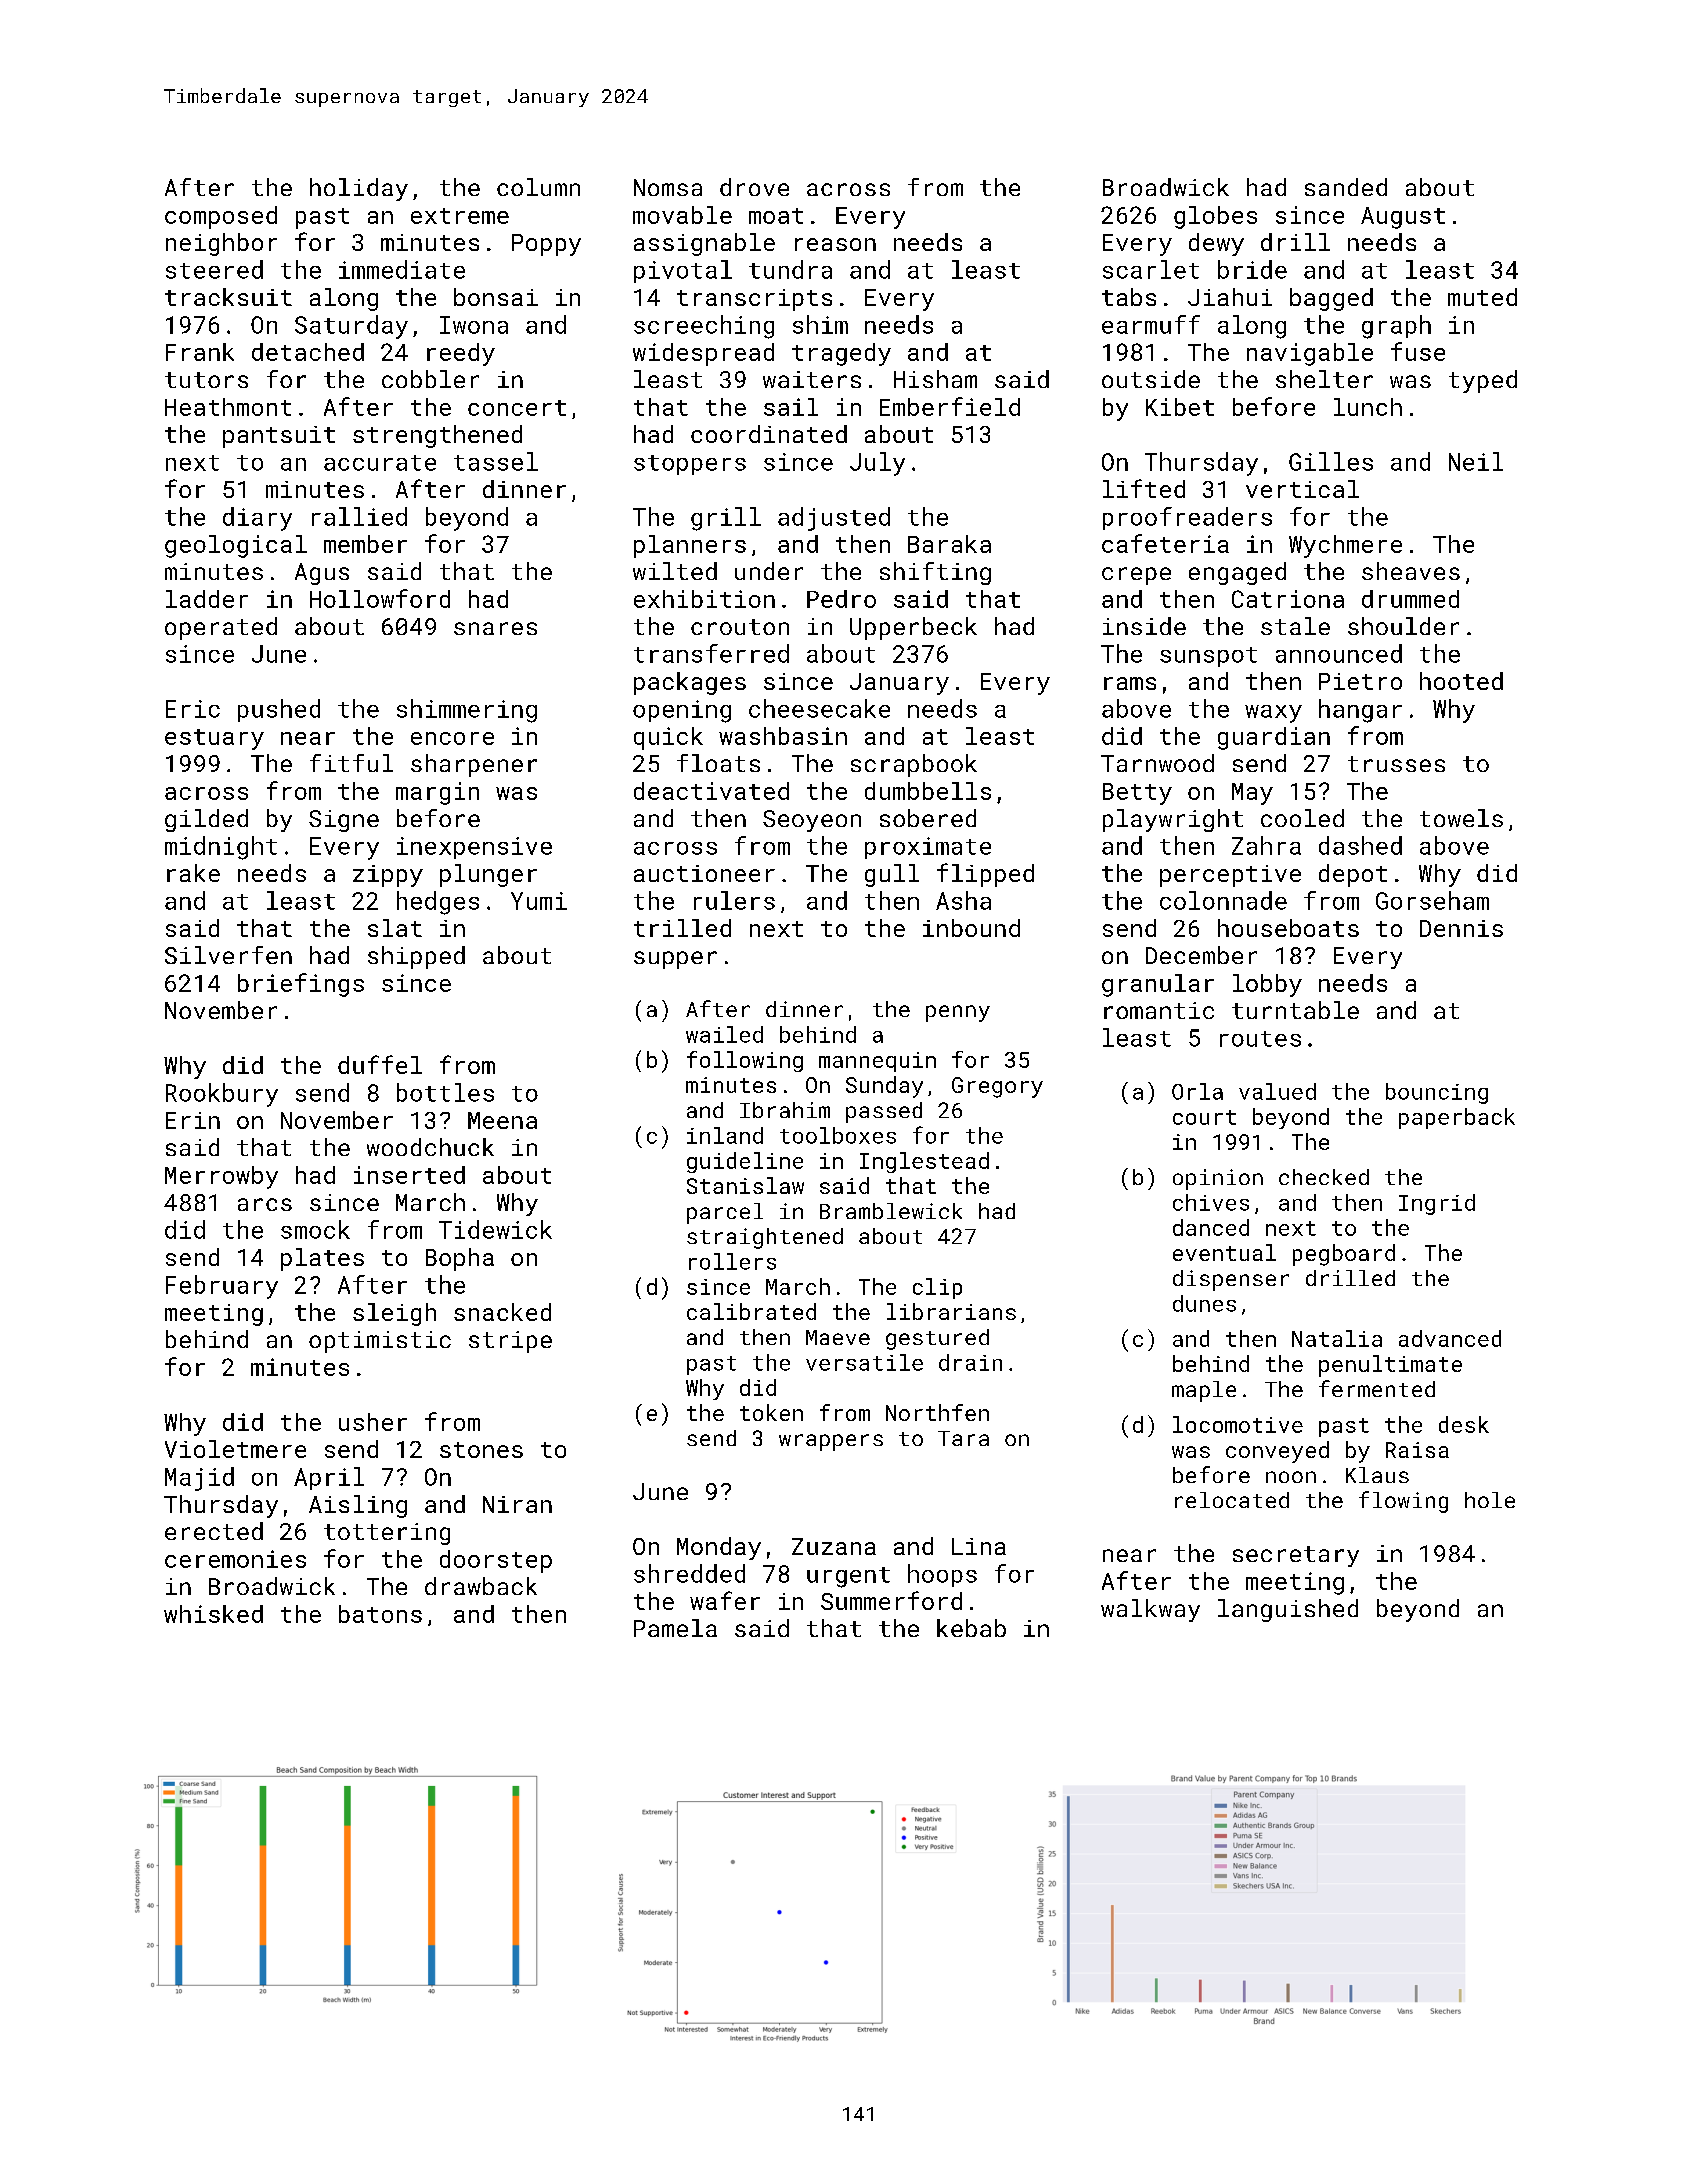 The height and width of the screenshot is (2178, 1683). Describe the element at coordinates (971, 1628) in the screenshot. I see `kebab` at that location.
